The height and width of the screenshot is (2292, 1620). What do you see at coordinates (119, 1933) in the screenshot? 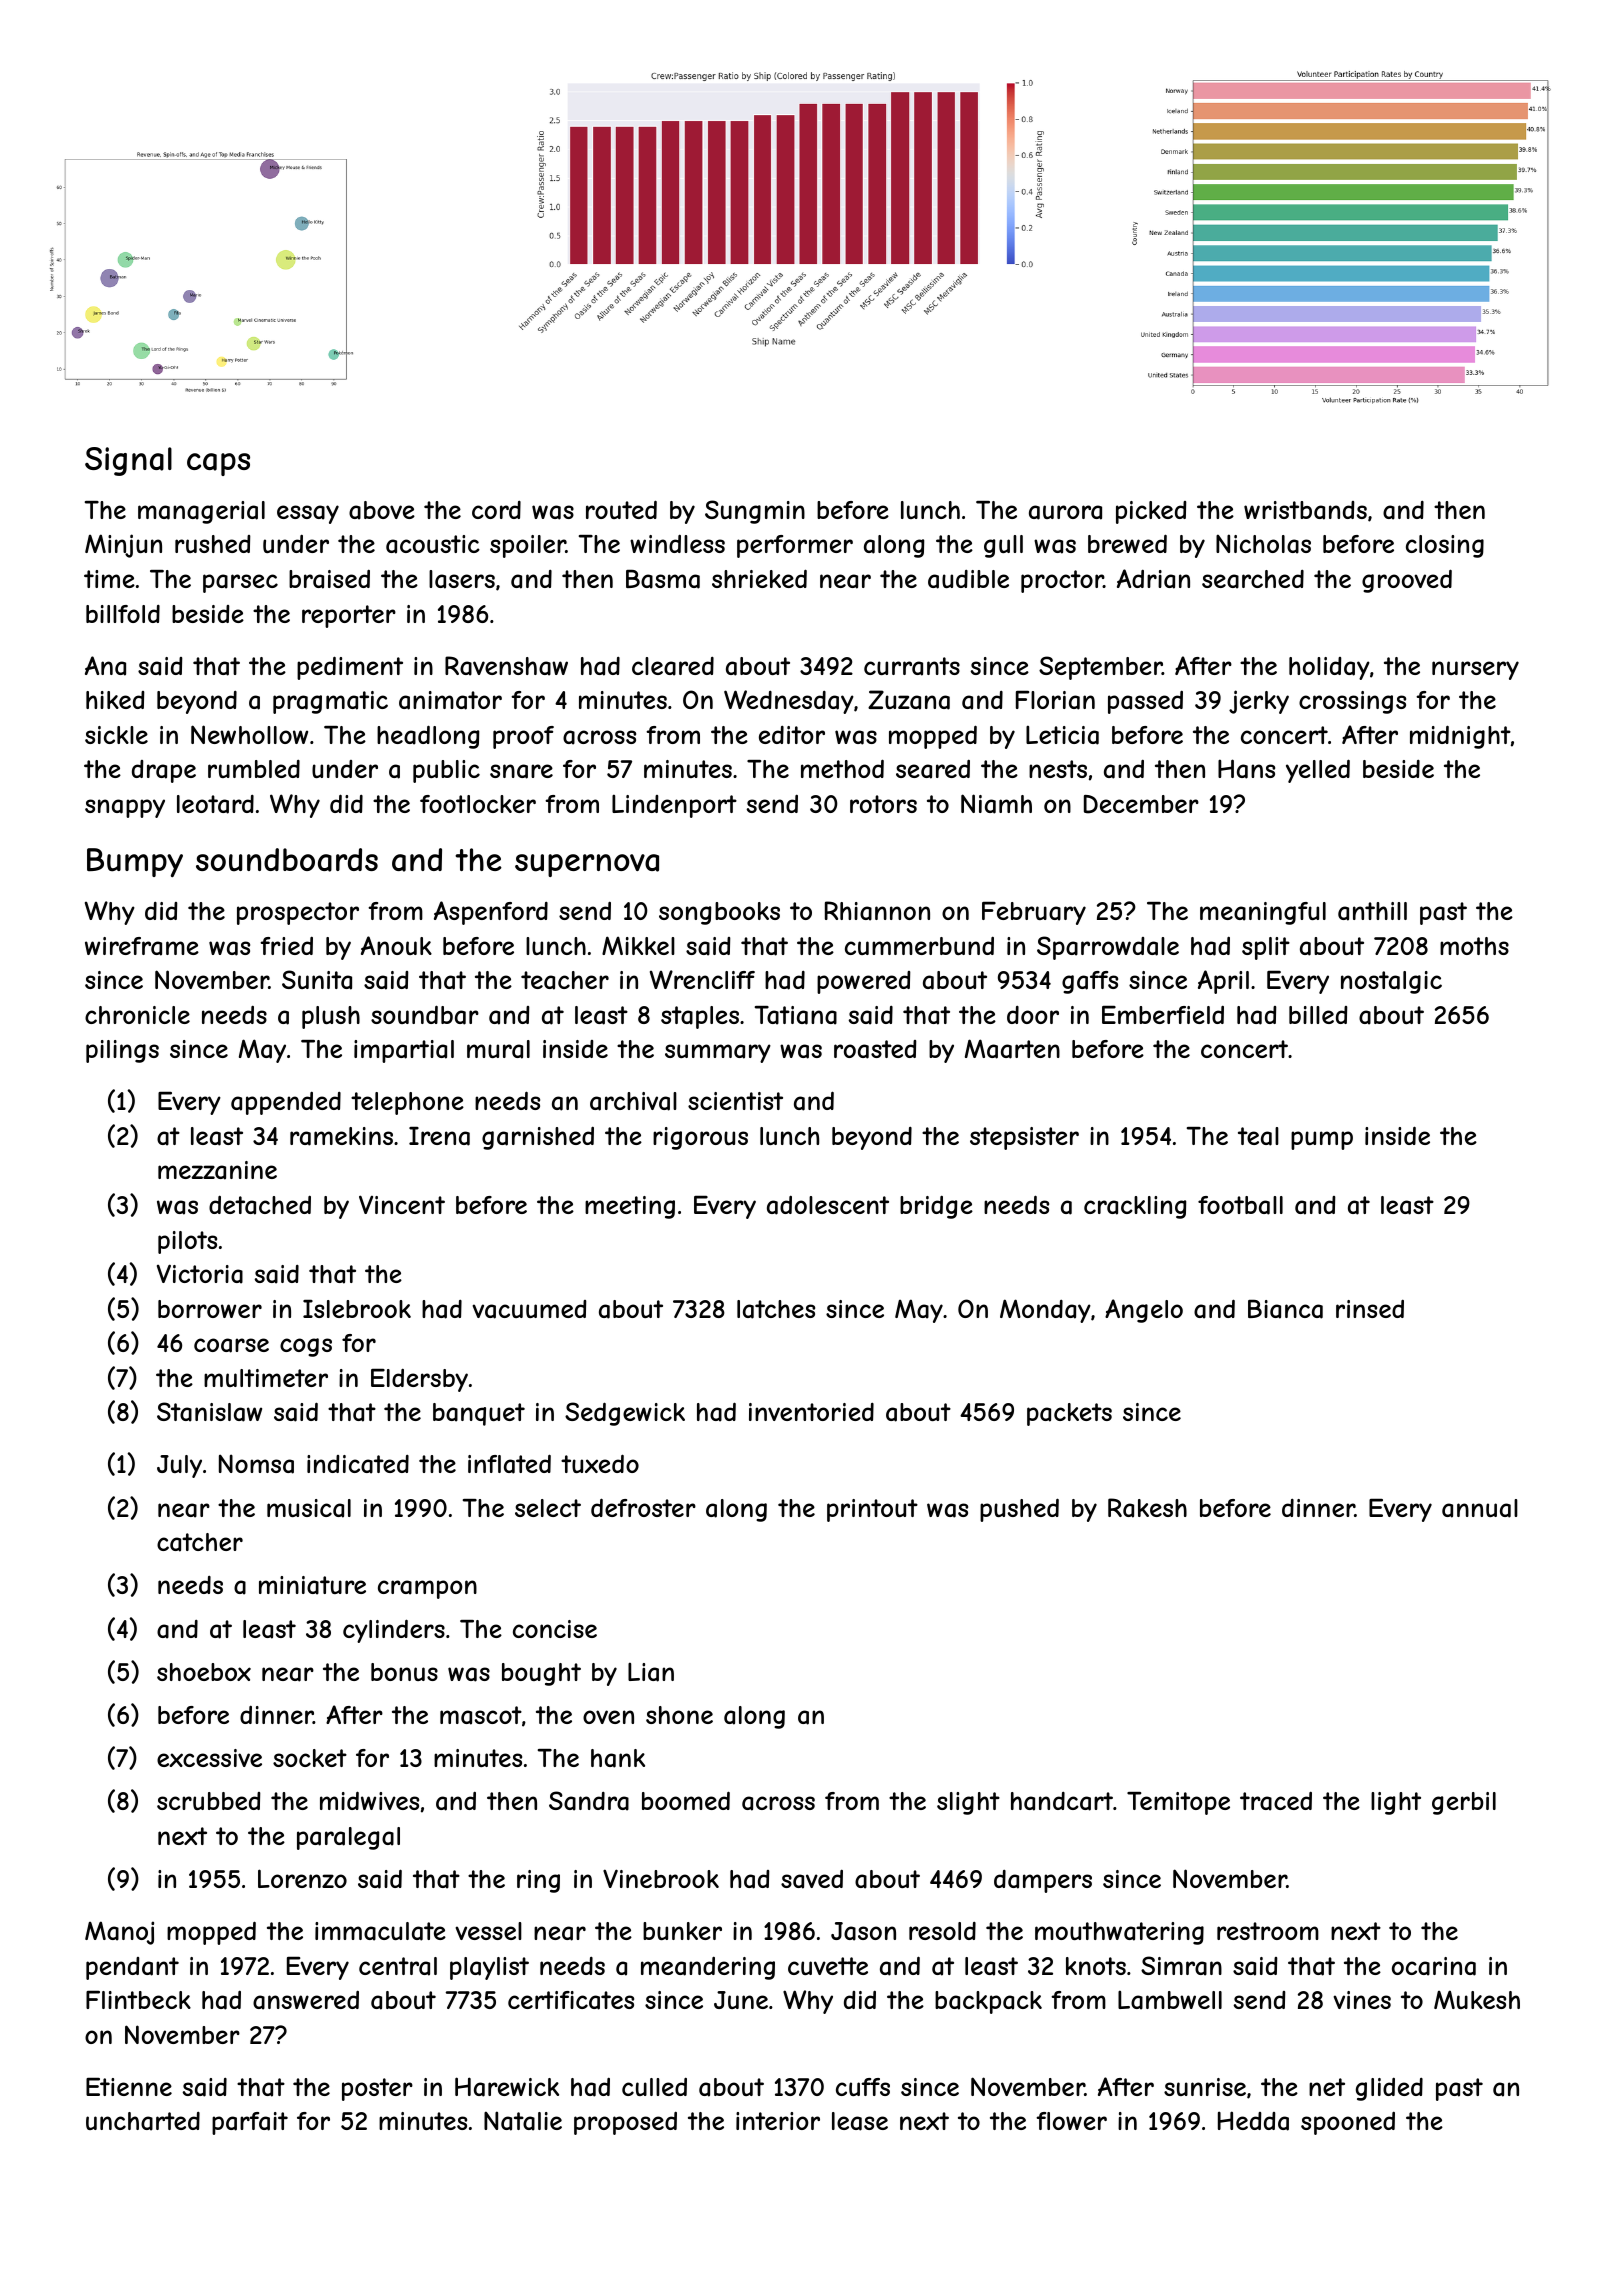
I see `Manoj` at bounding box center [119, 1933].
